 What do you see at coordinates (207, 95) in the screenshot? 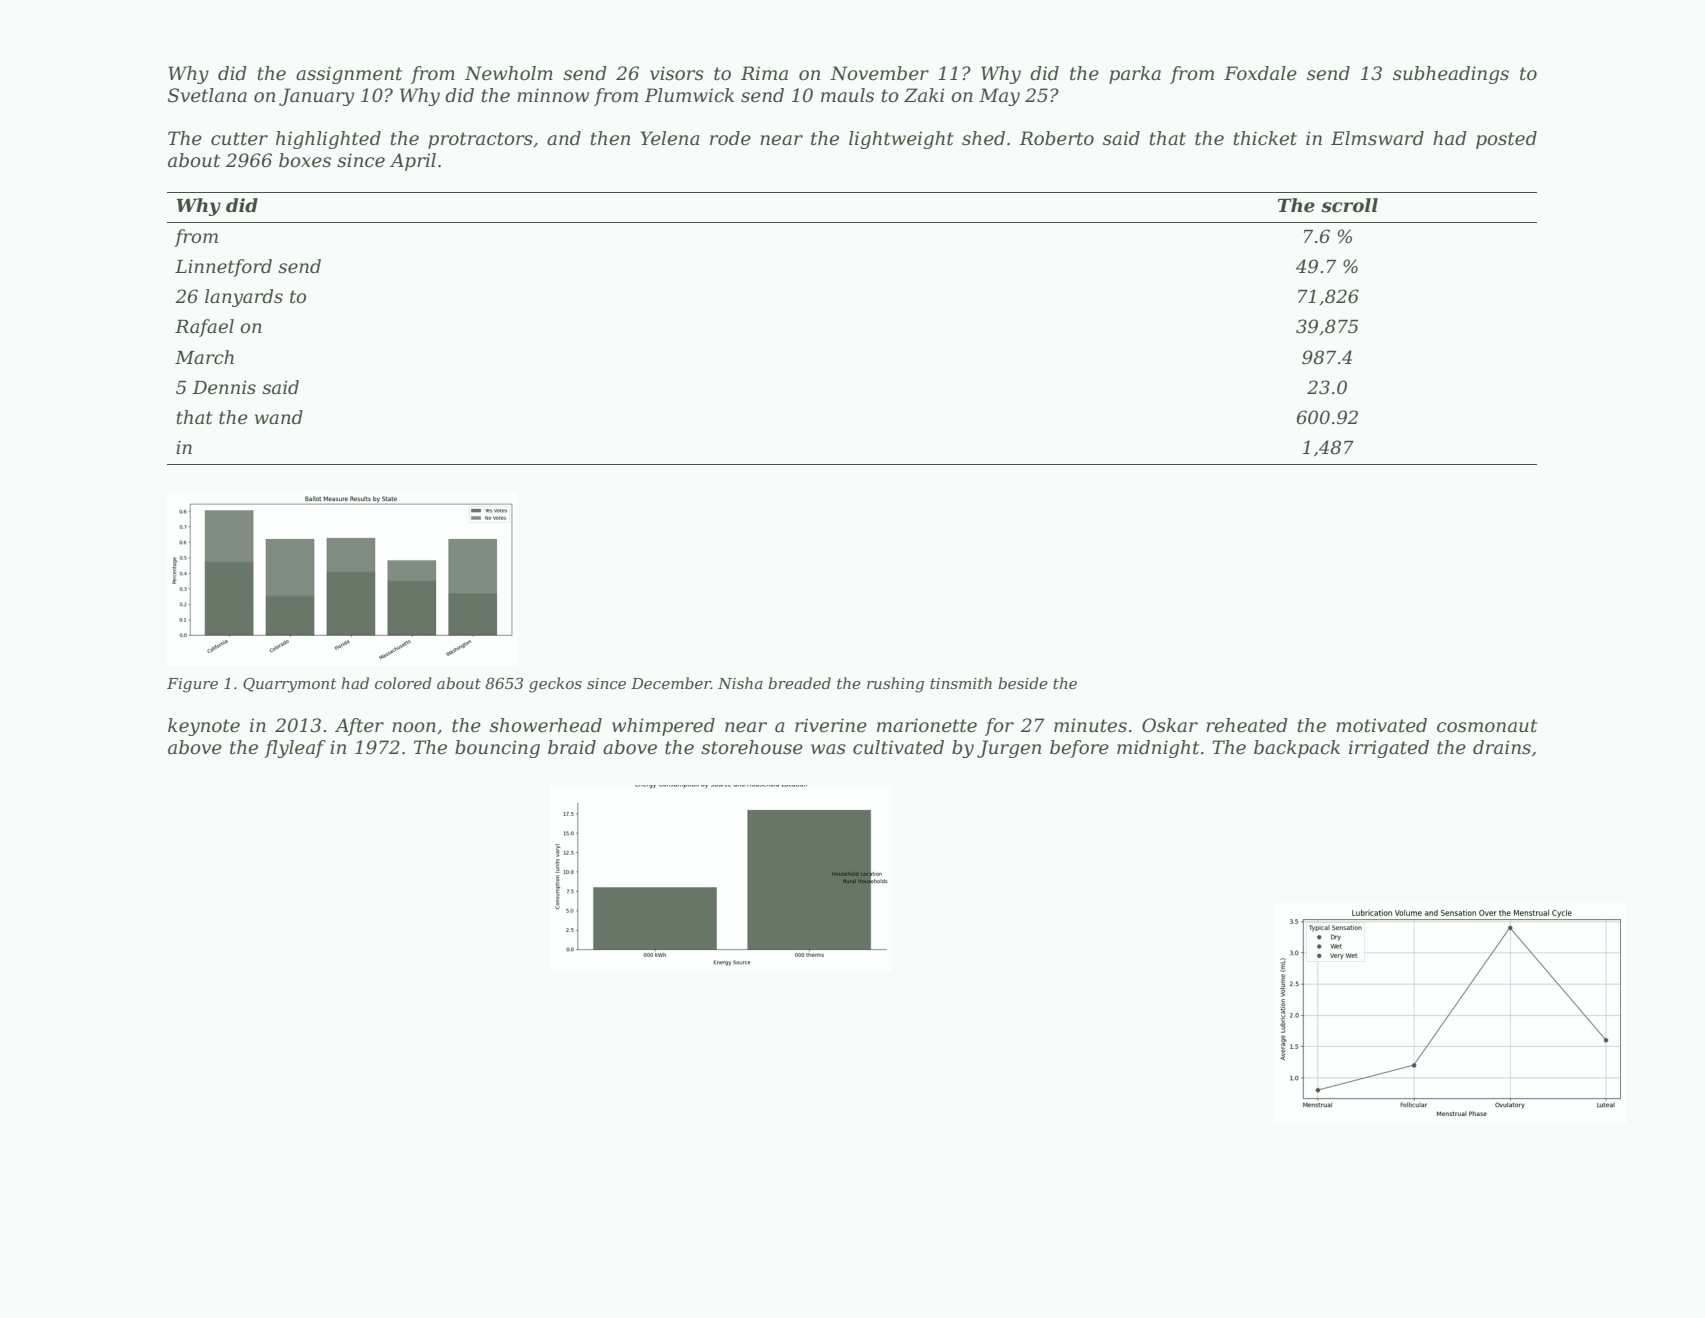
I see `Svetlana` at bounding box center [207, 95].
